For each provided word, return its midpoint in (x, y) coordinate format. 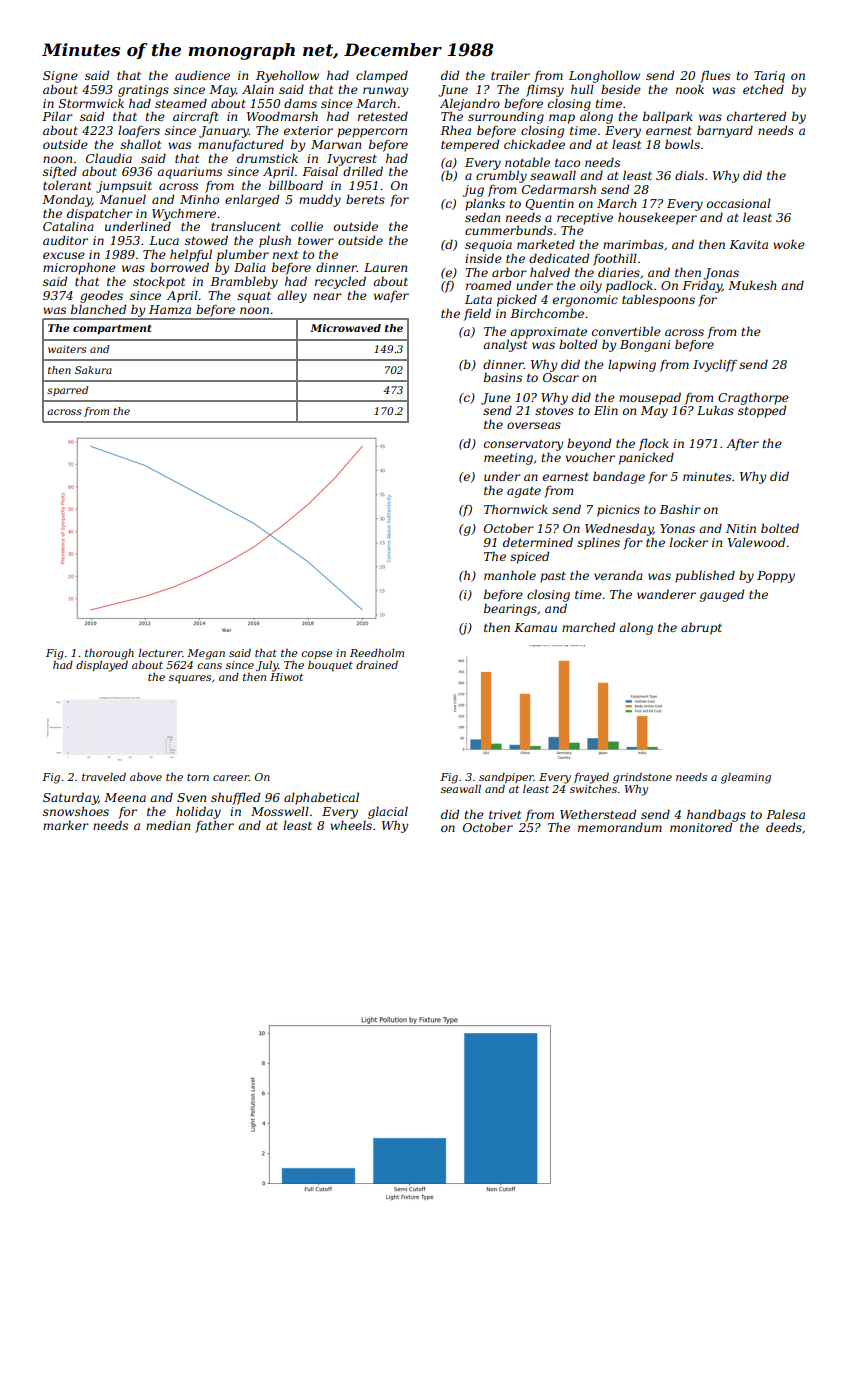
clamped (382, 76)
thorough (109, 654)
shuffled (235, 798)
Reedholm (377, 653)
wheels (351, 825)
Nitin (741, 528)
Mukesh (752, 285)
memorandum (620, 827)
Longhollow (604, 76)
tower (316, 241)
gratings (143, 91)
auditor (65, 240)
